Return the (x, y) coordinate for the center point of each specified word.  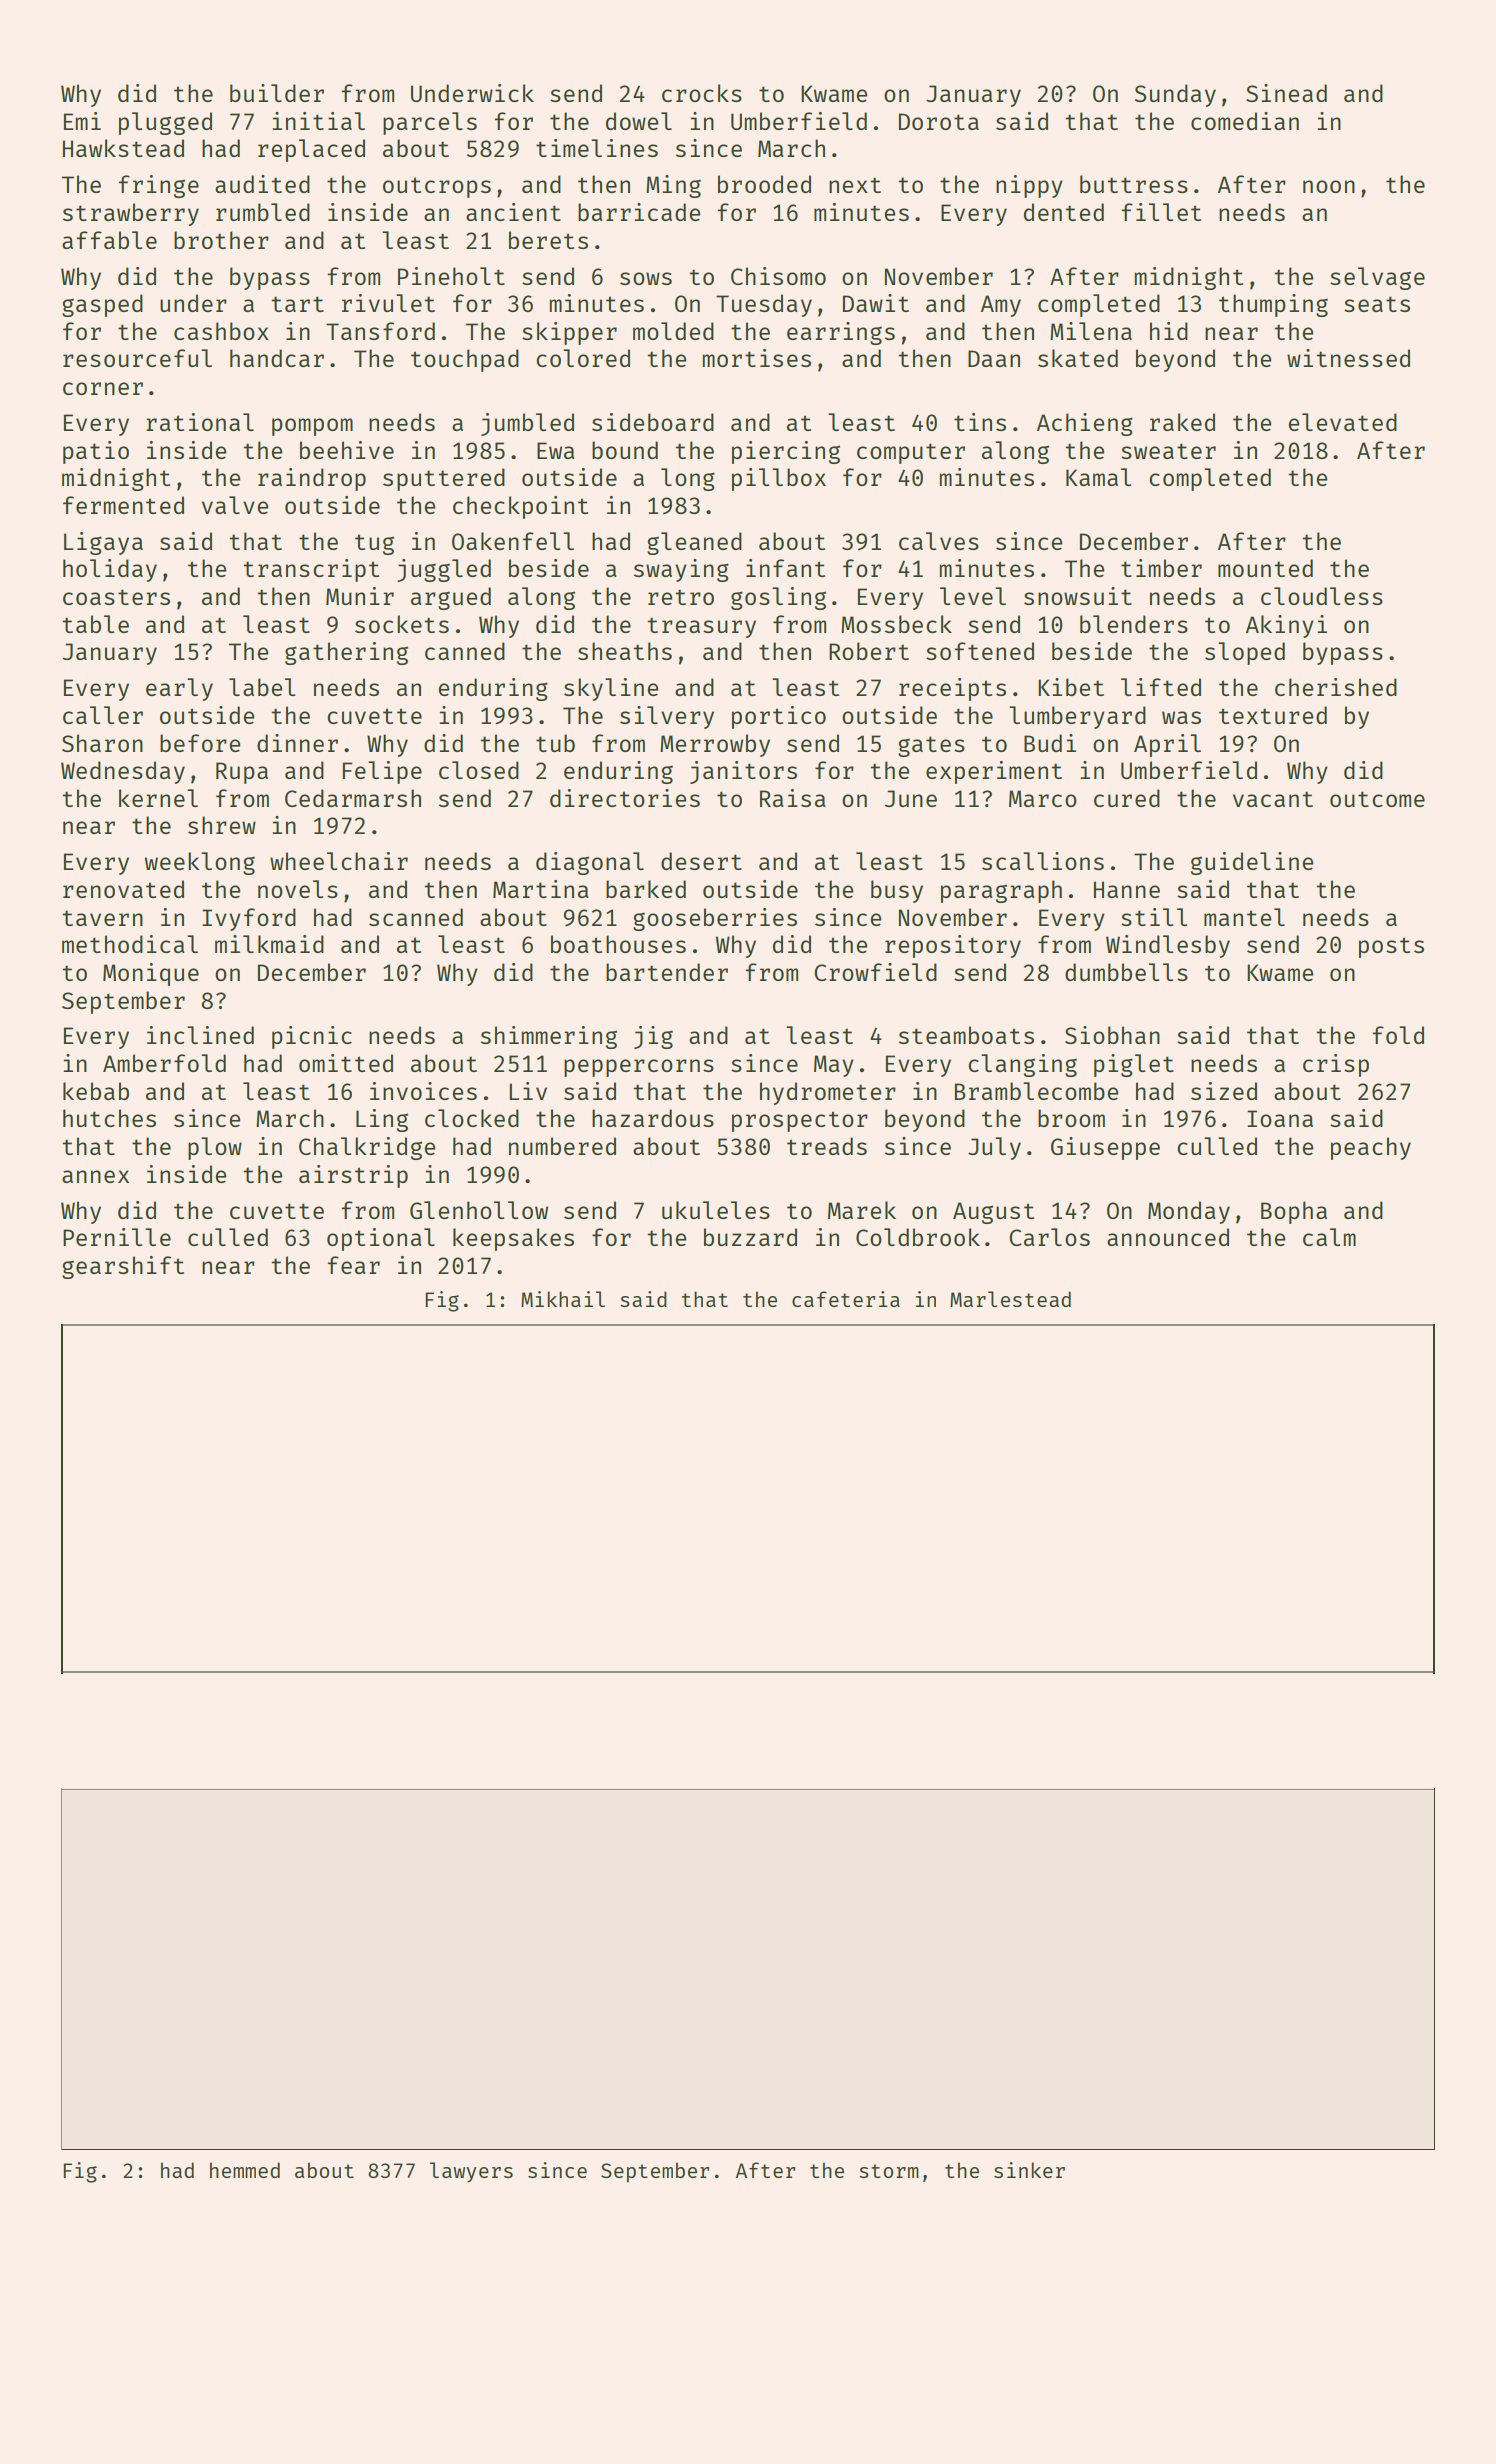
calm (1329, 1237)
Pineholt (451, 276)
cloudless (1322, 596)
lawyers (471, 2172)
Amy (1001, 306)
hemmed (245, 2170)
